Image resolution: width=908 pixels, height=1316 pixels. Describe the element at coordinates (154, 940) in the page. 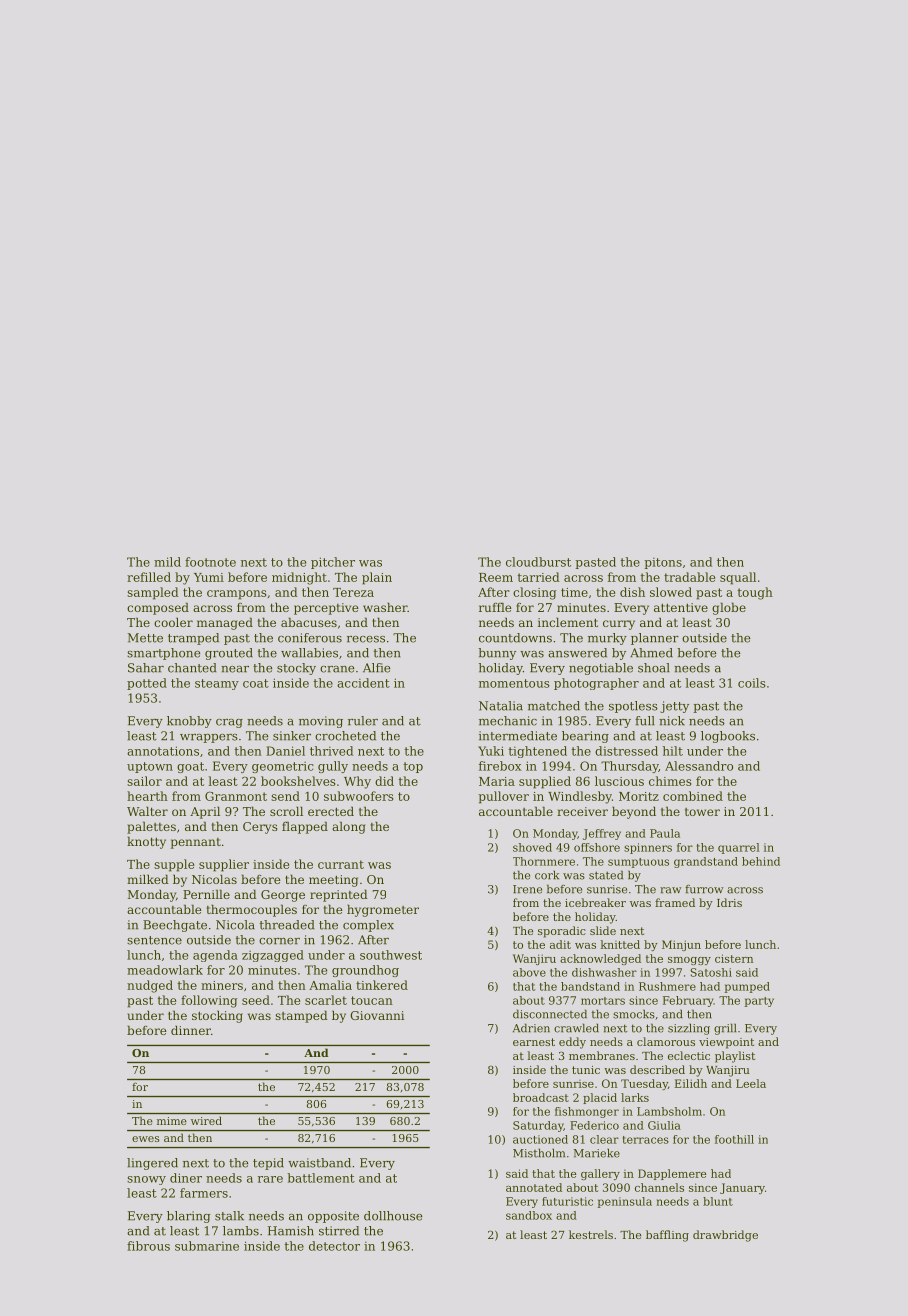

I see `sentence` at that location.
